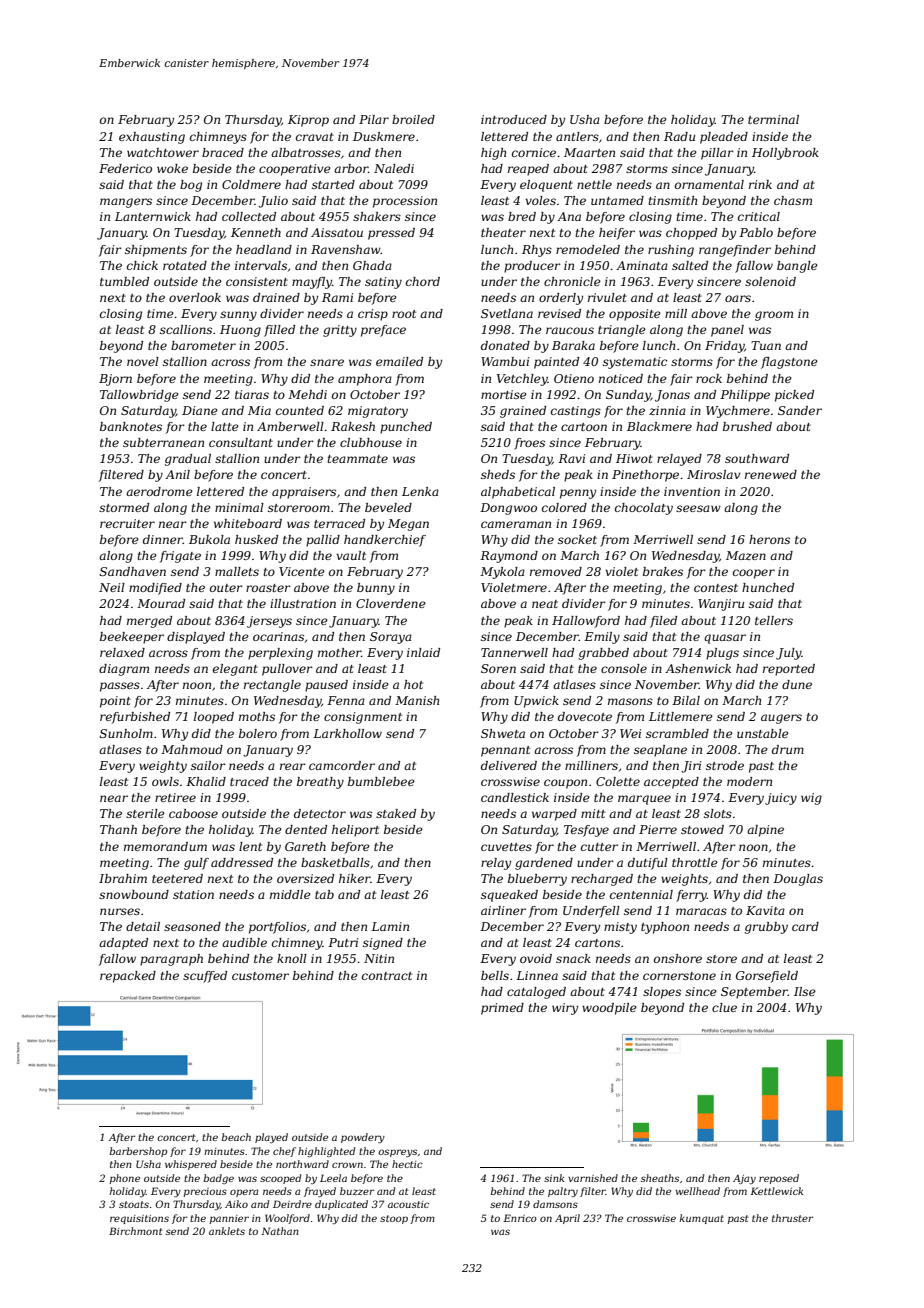  I want to click on knoll, so click(292, 958).
